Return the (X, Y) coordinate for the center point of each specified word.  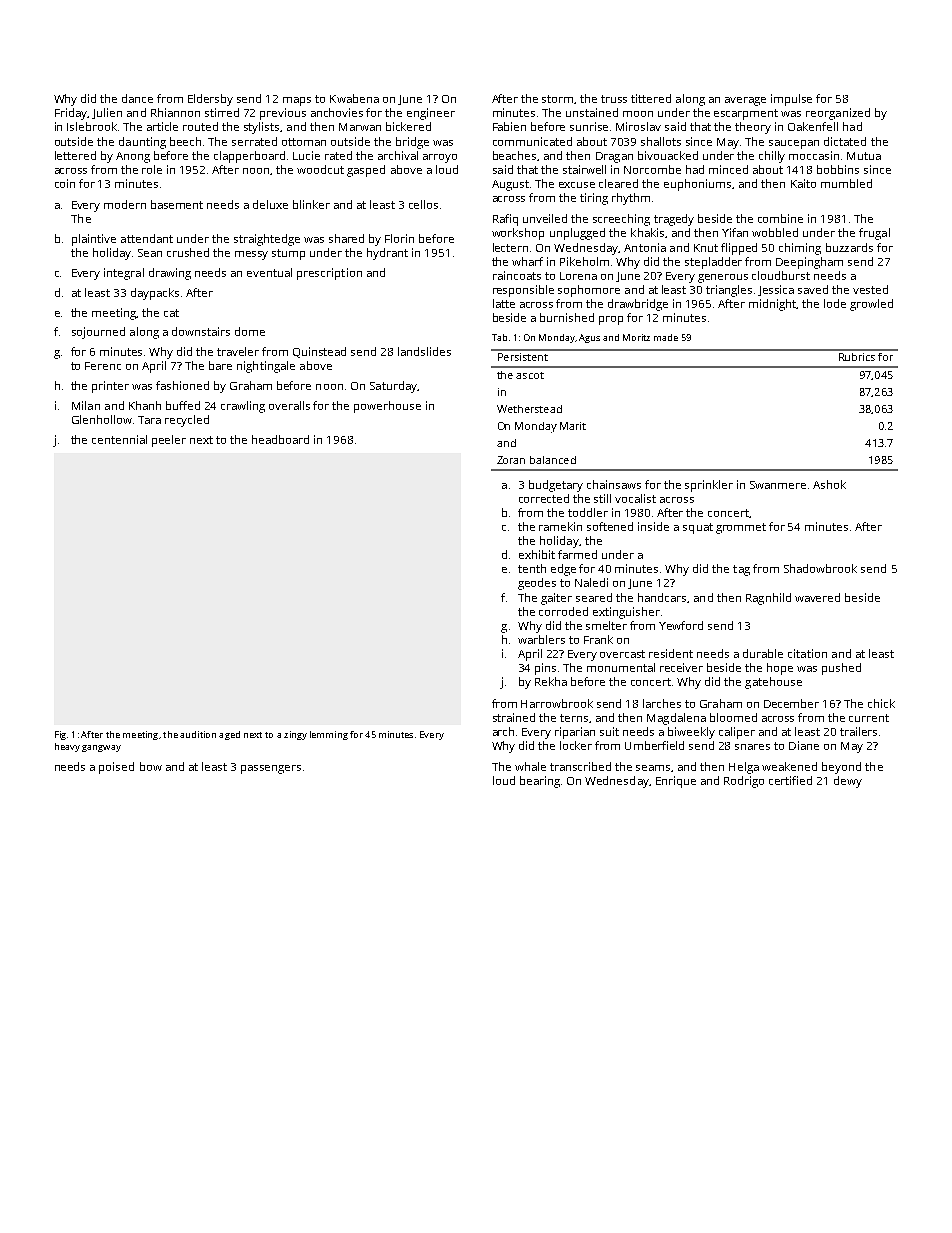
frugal (874, 234)
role (152, 169)
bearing (540, 782)
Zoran (511, 460)
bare (220, 365)
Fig (60, 735)
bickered (408, 126)
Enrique (676, 782)
